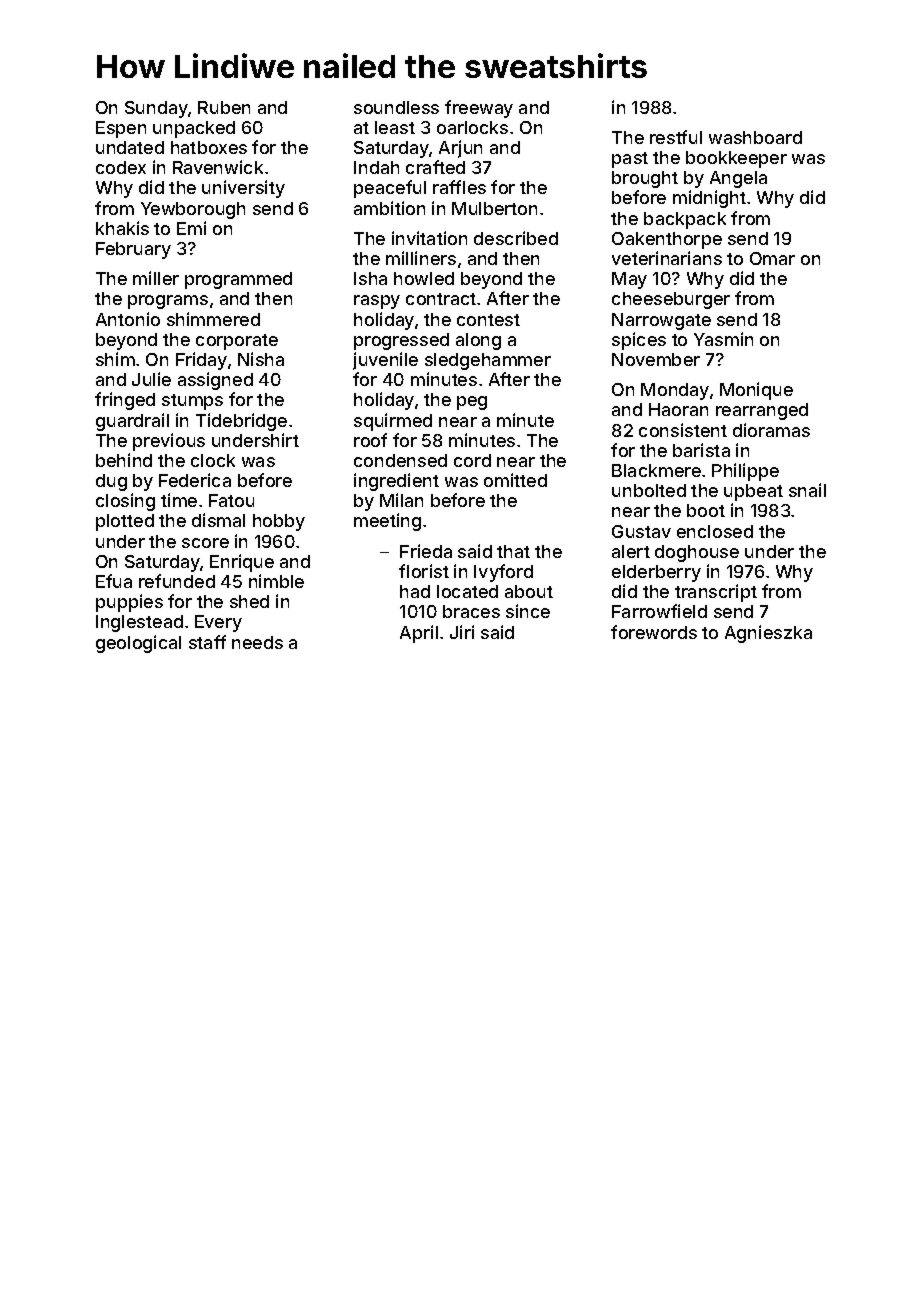 The height and width of the screenshot is (1308, 924). Describe the element at coordinates (111, 482) in the screenshot. I see `dug` at that location.
